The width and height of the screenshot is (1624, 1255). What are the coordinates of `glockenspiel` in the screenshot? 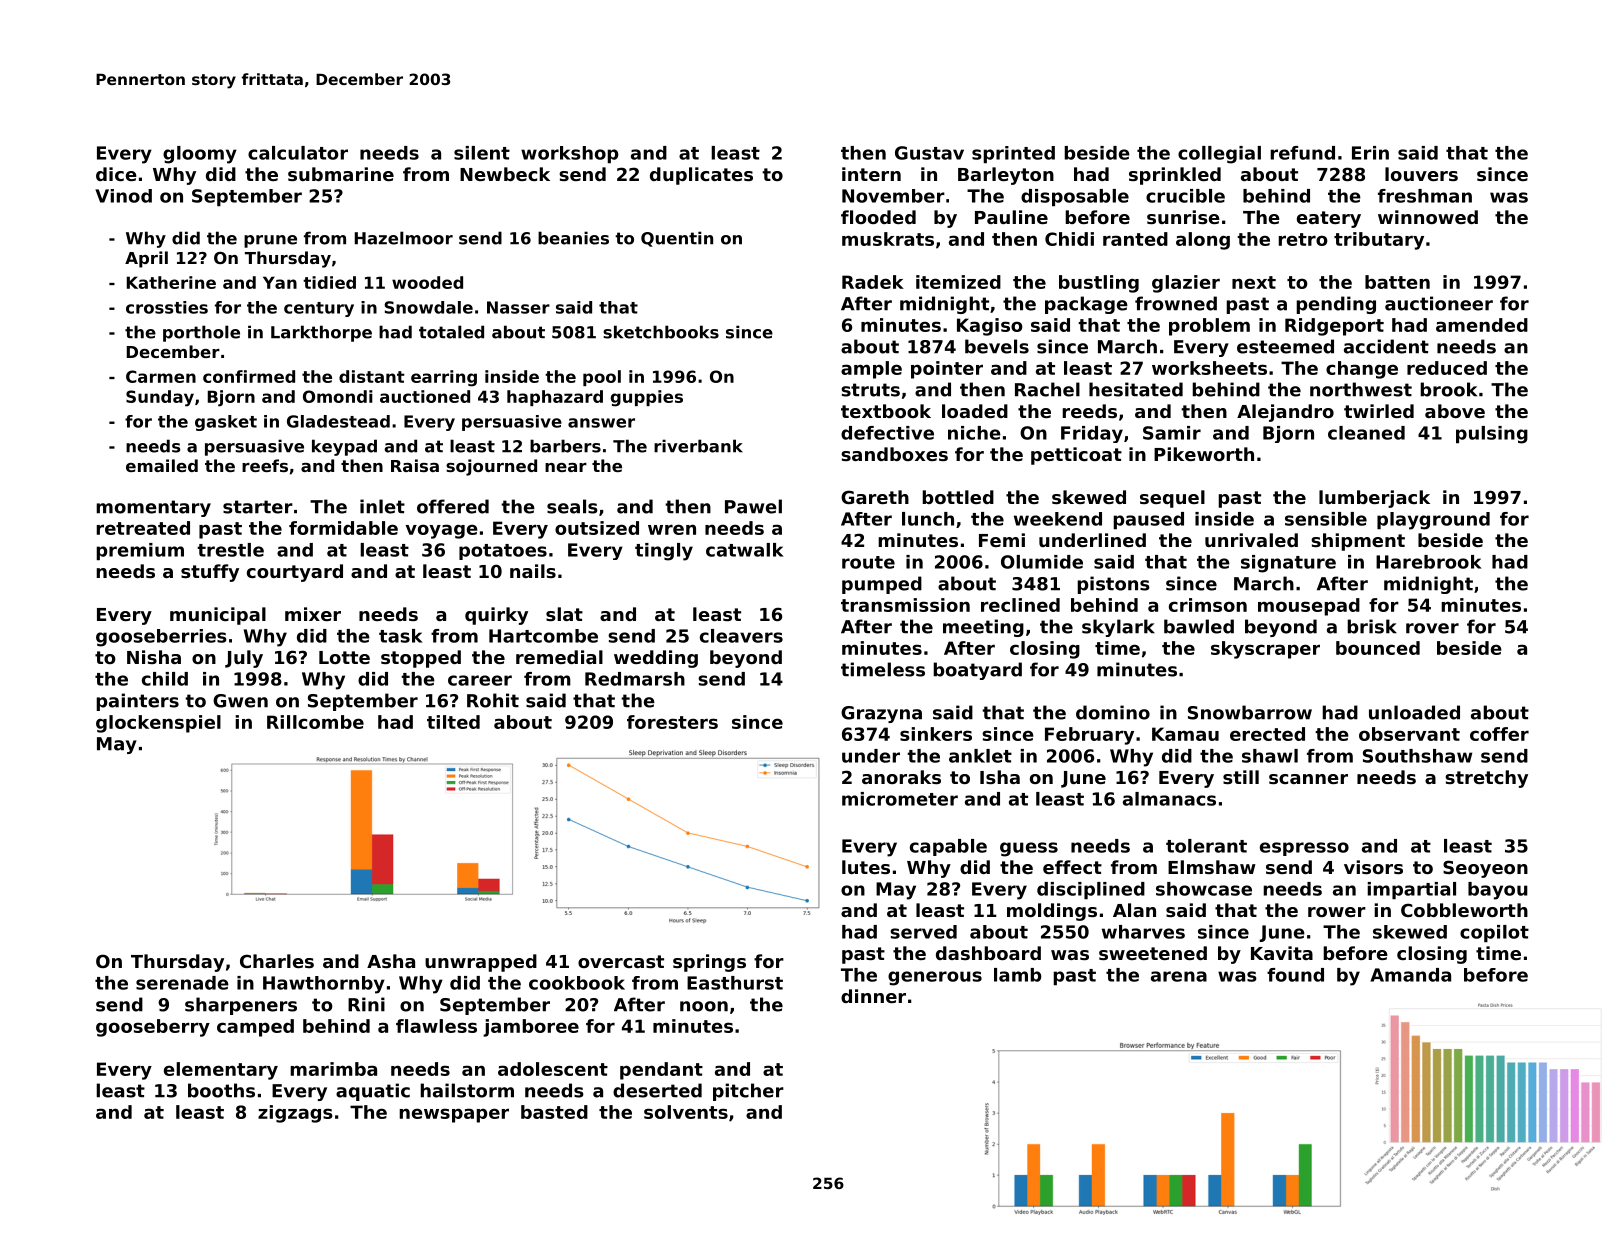 It's located at (158, 724).
